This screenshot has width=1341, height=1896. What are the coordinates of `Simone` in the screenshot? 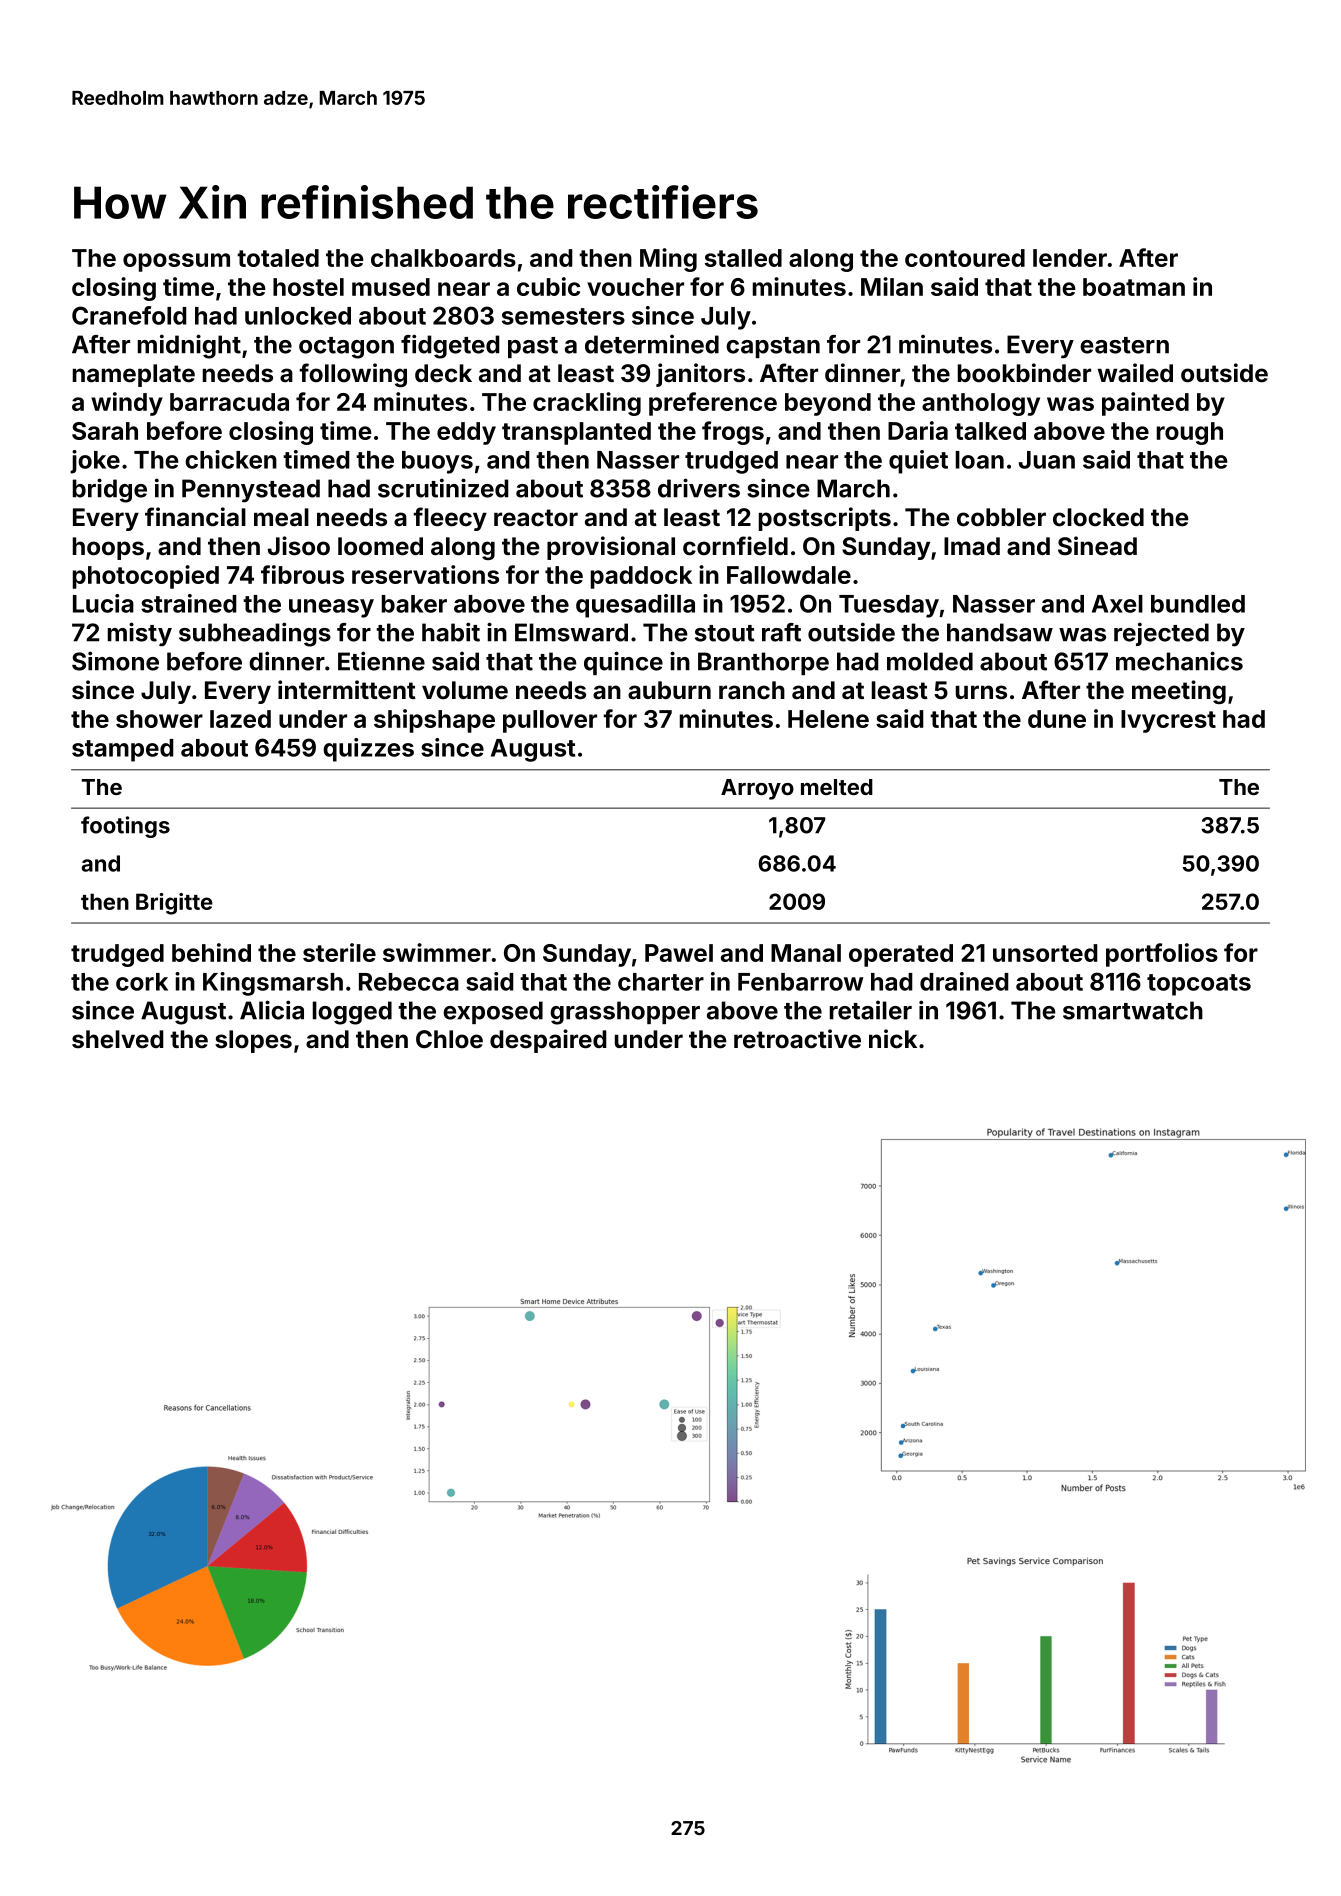 It's located at (115, 661).
